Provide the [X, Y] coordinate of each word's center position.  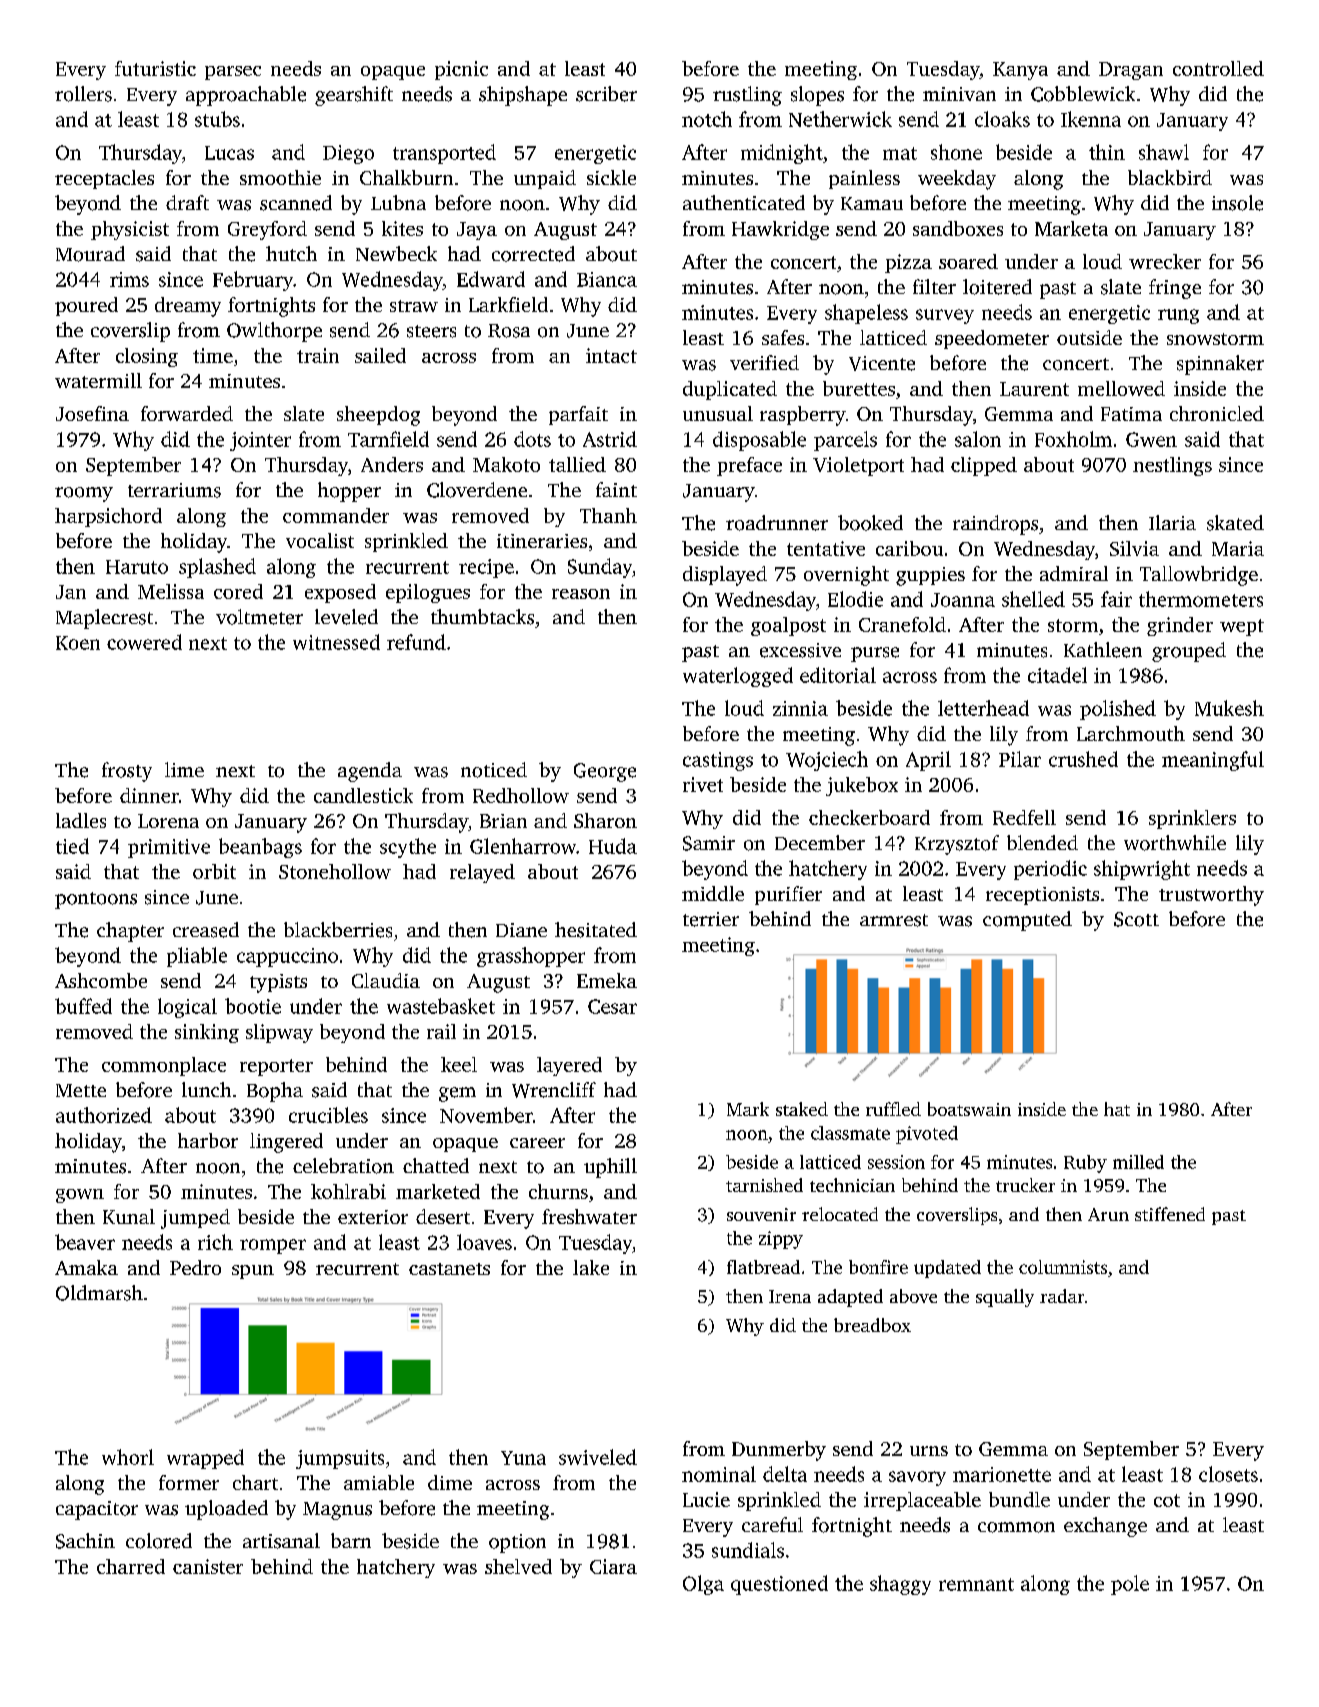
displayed [725, 576]
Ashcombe [101, 980]
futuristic [155, 68]
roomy [84, 494]
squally [1005, 1298]
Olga [703, 1585]
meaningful [1213, 761]
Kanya [1020, 71]
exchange [1105, 1527]
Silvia [1134, 548]
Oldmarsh [99, 1293]
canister [208, 1566]
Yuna [523, 1458]
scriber [606, 94]
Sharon [605, 820]
